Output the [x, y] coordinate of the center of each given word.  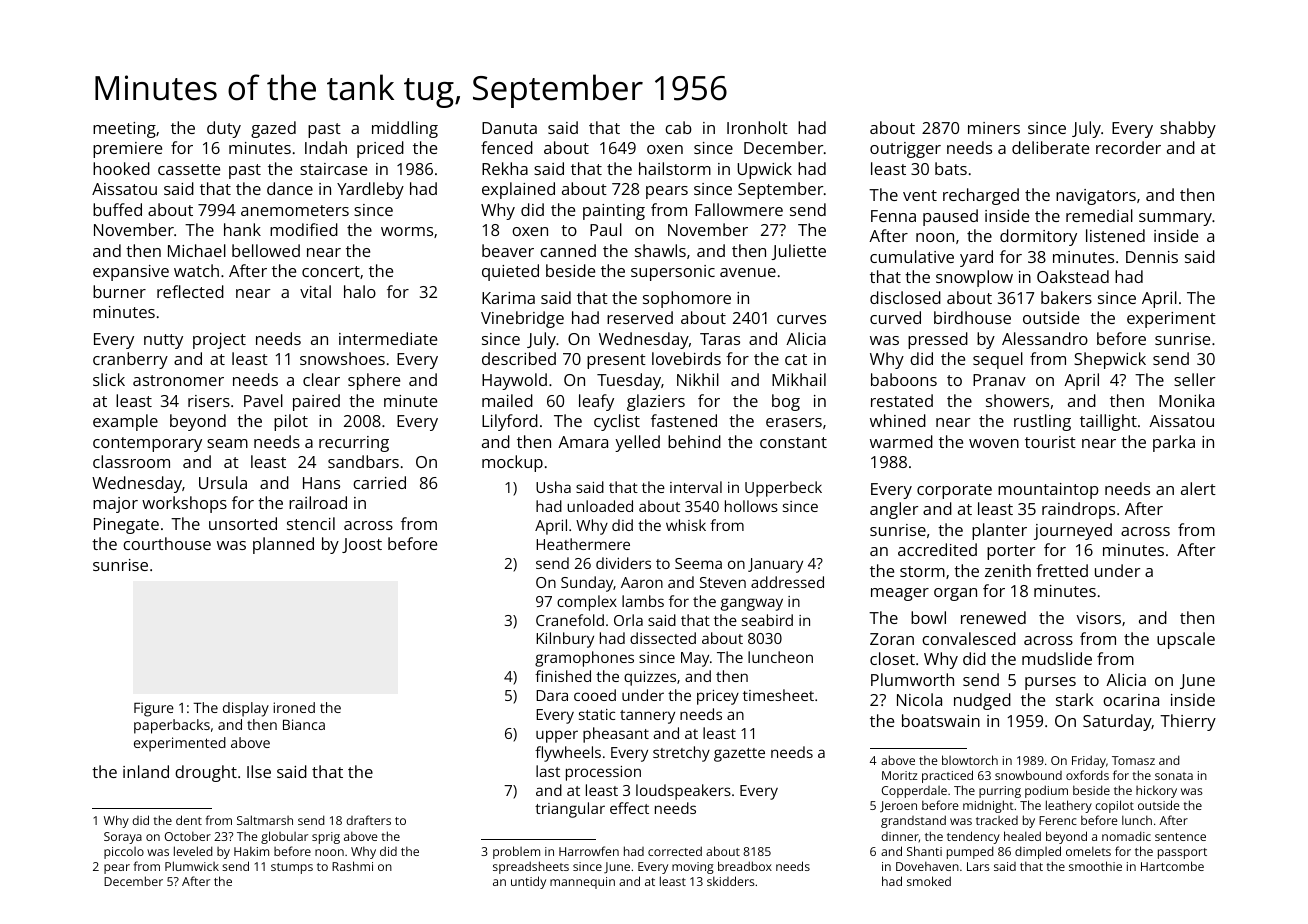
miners [994, 128]
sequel [998, 360]
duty [224, 129]
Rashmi [352, 866]
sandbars [363, 461]
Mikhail [799, 379]
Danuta [509, 128]
